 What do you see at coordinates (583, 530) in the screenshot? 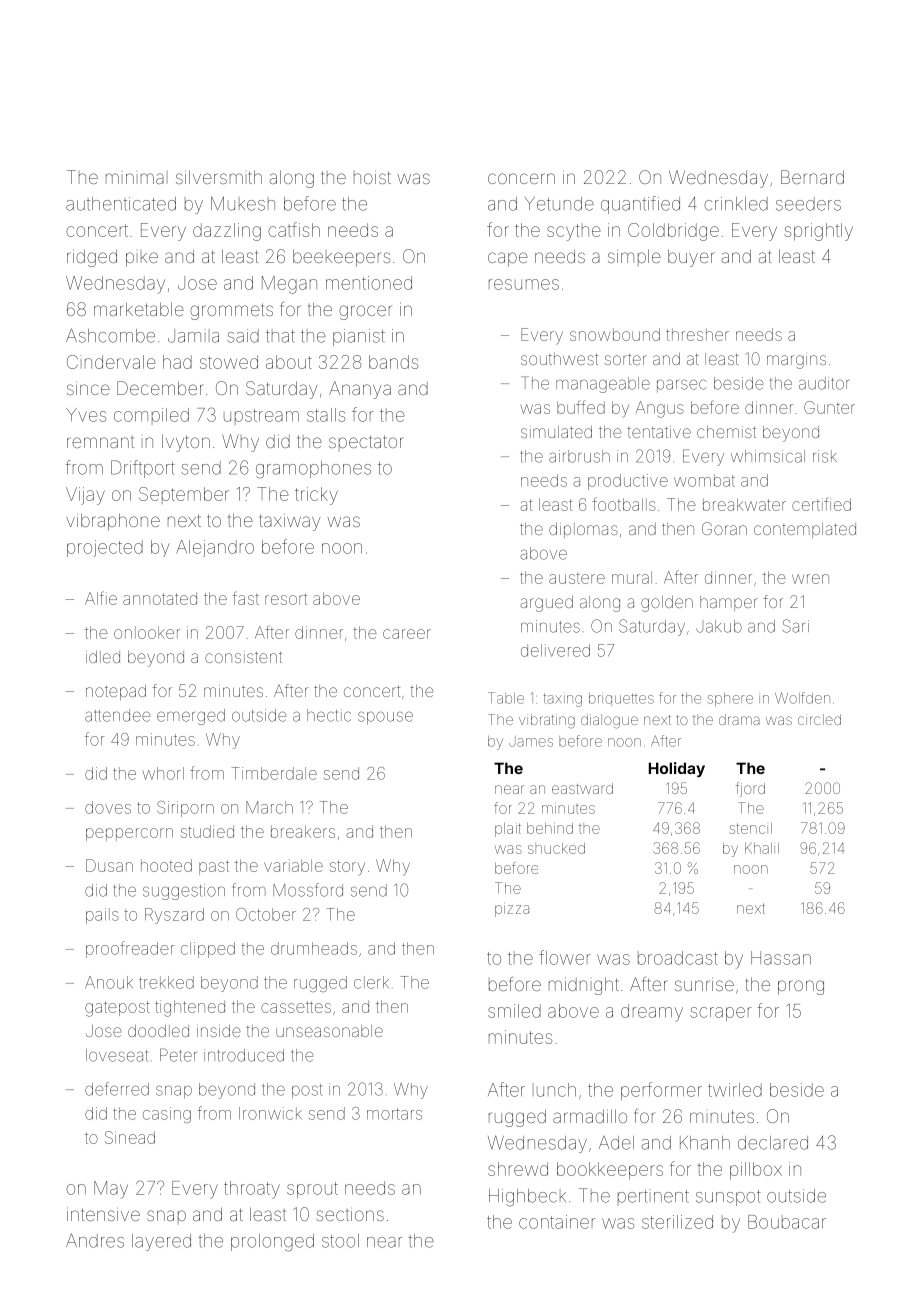
I see `diplomas` at bounding box center [583, 530].
